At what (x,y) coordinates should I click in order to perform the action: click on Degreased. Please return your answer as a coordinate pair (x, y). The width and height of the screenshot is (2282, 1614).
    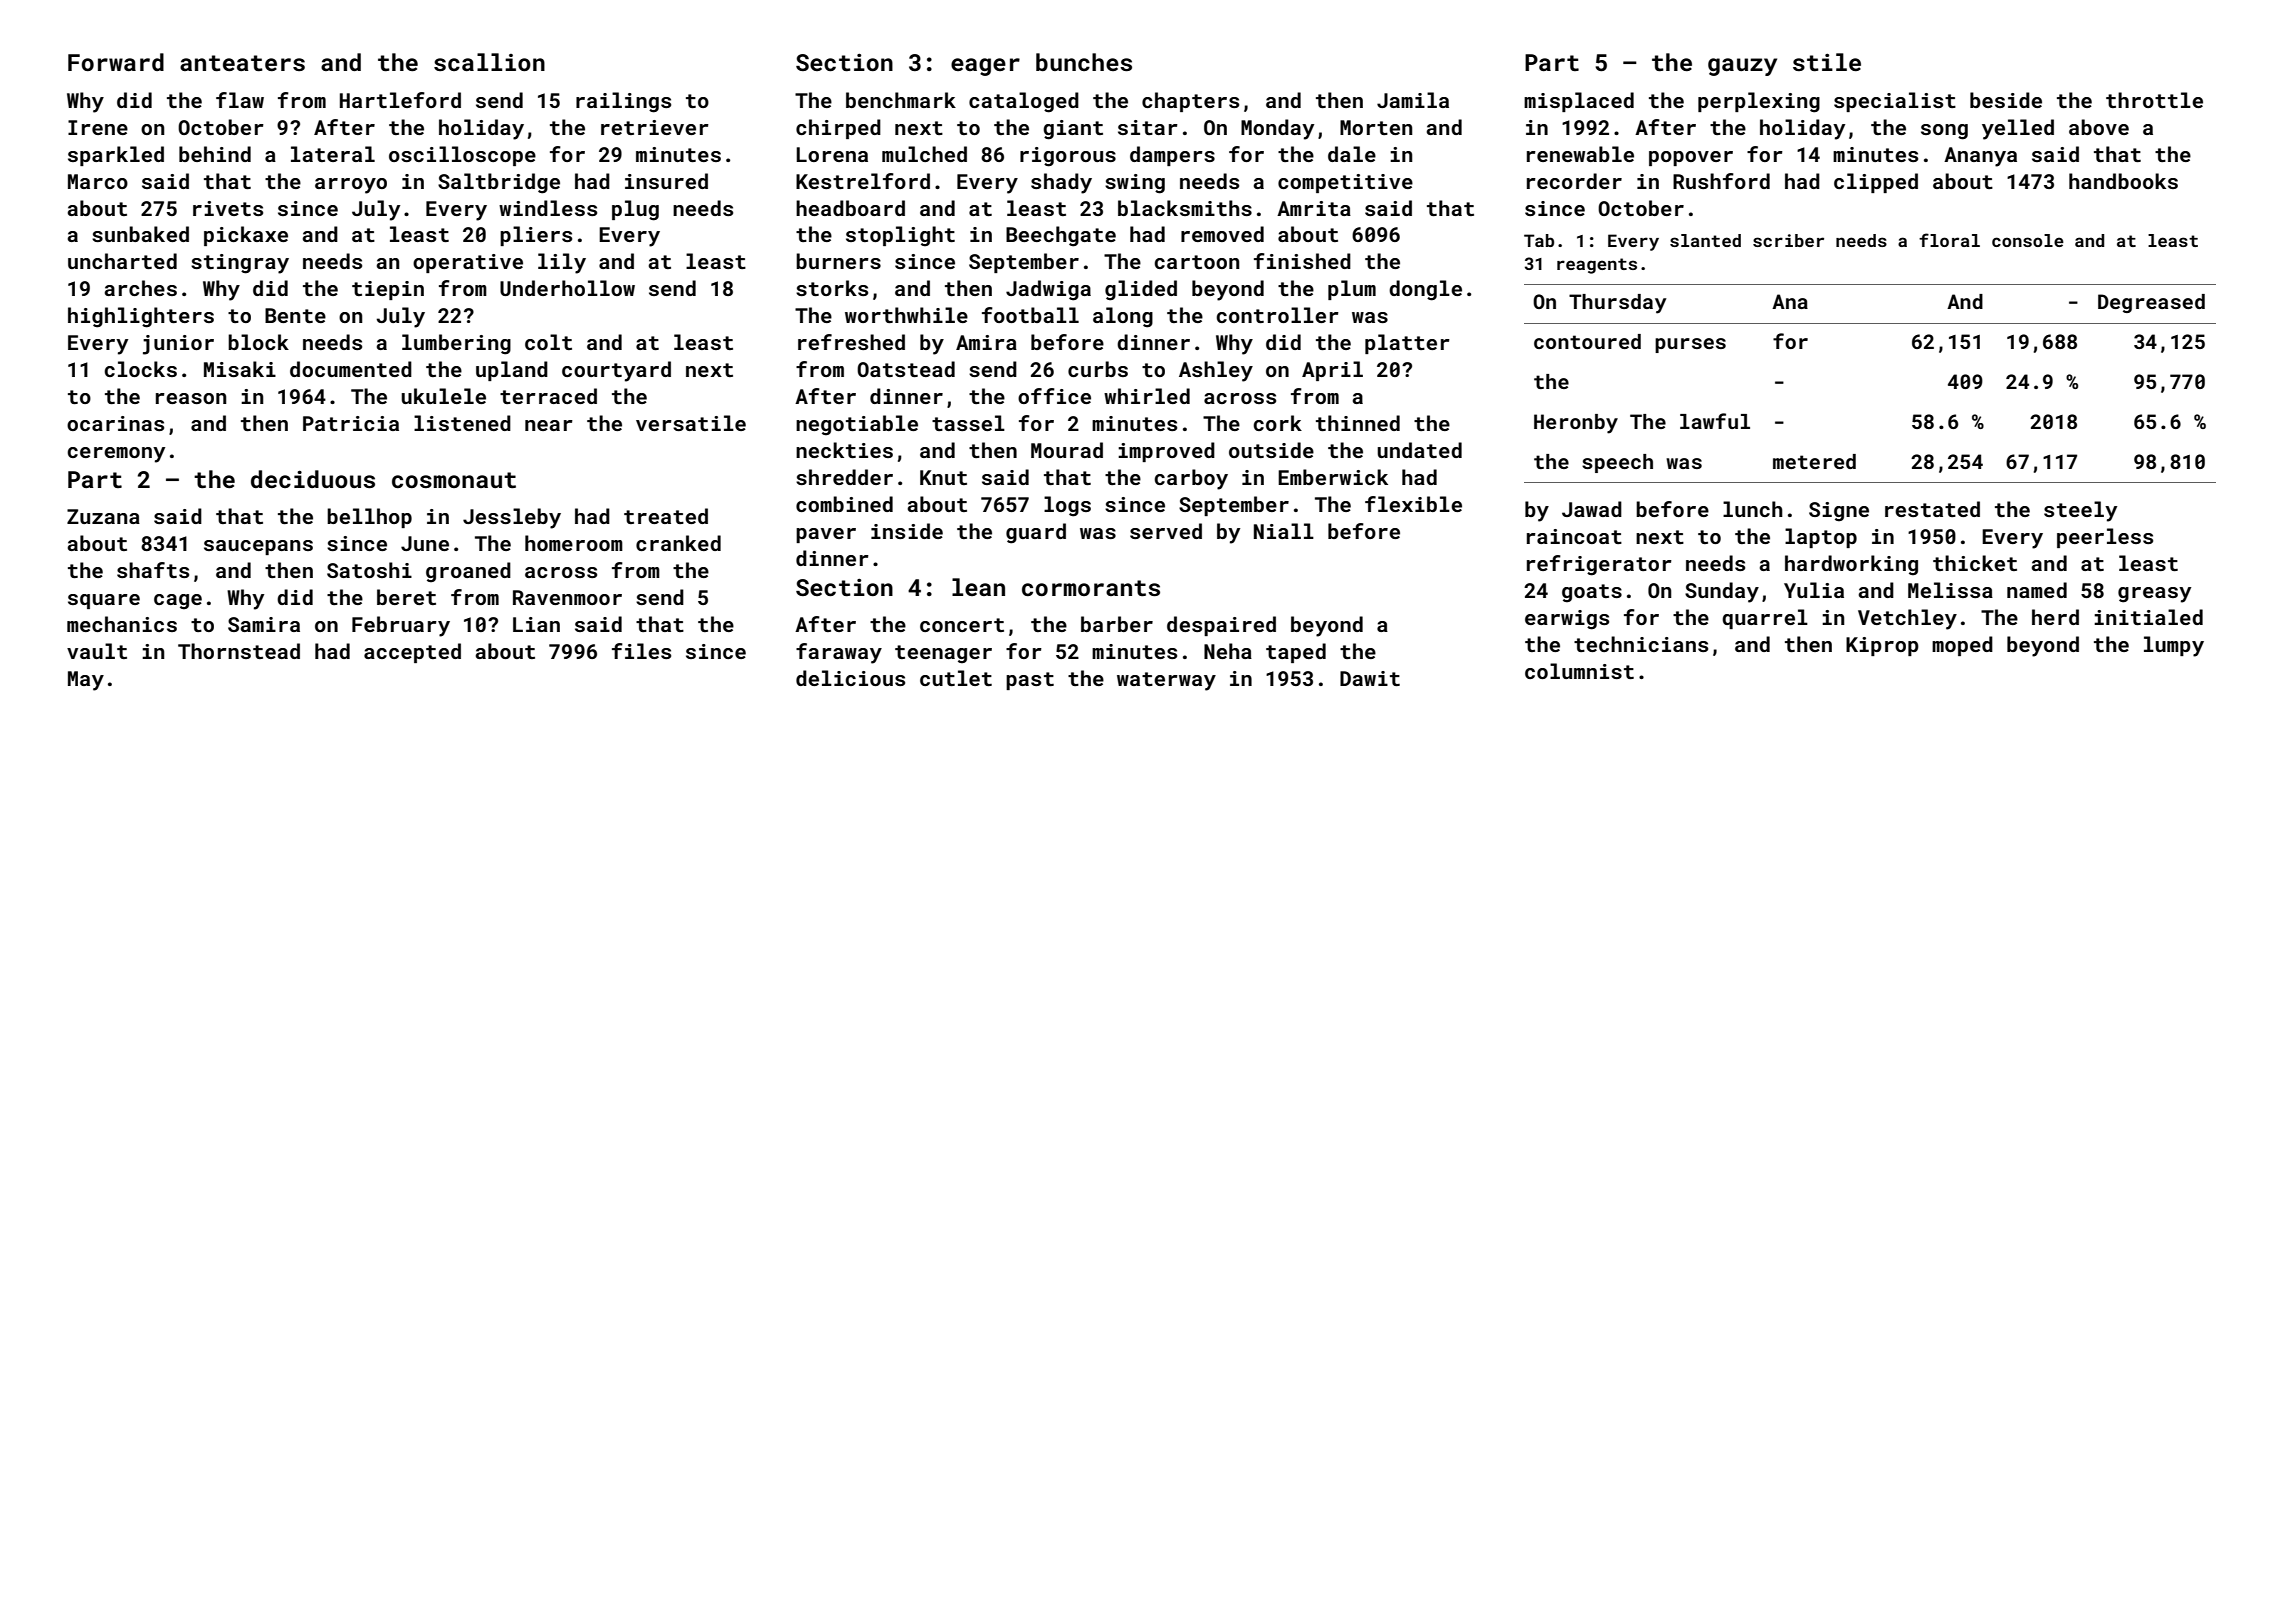
    Looking at the image, I should click on (2151, 303).
